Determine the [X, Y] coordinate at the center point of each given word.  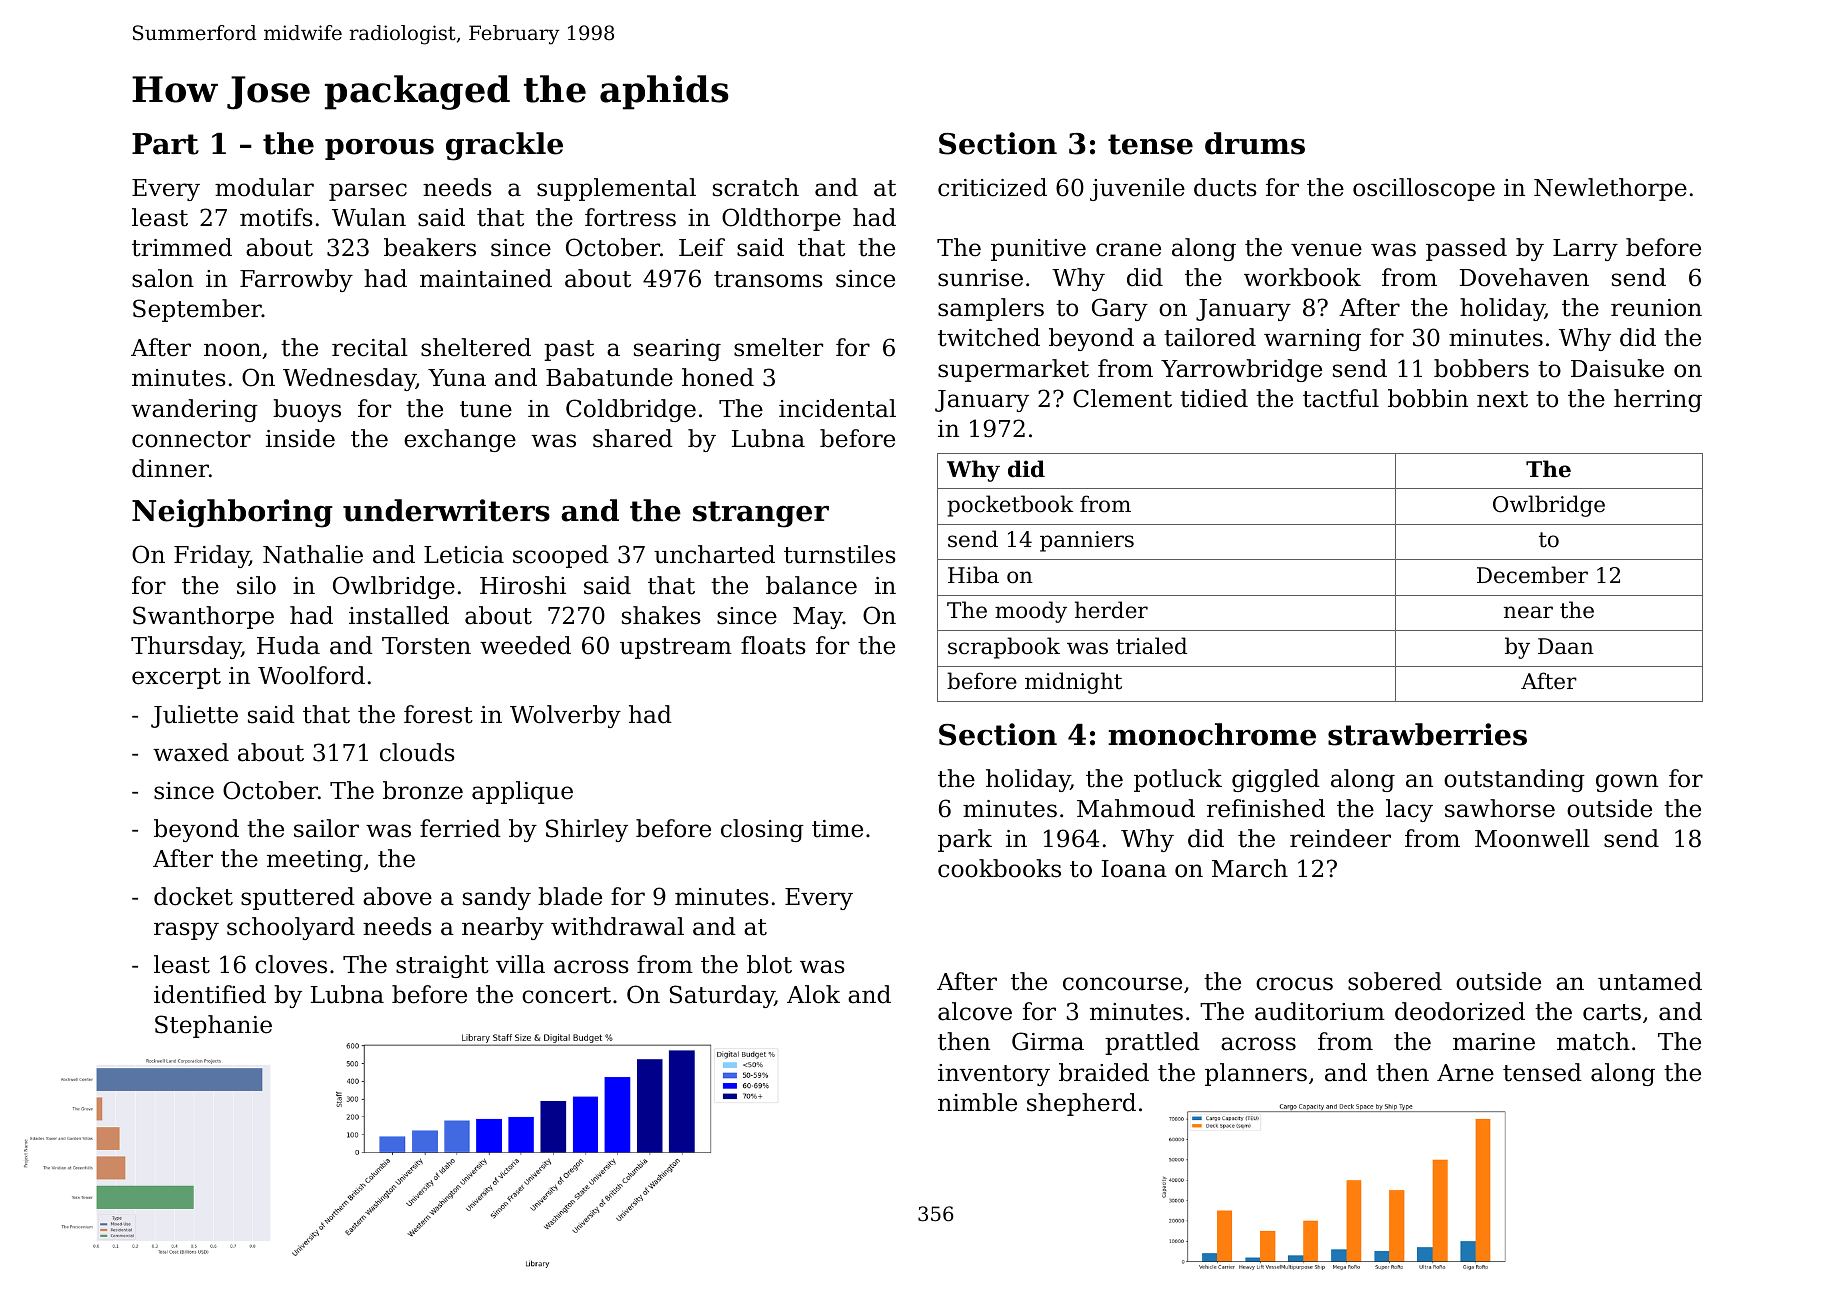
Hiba [973, 575]
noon [232, 350]
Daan [1566, 646]
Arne [1465, 1073]
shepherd [1081, 1104]
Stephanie [213, 1026]
